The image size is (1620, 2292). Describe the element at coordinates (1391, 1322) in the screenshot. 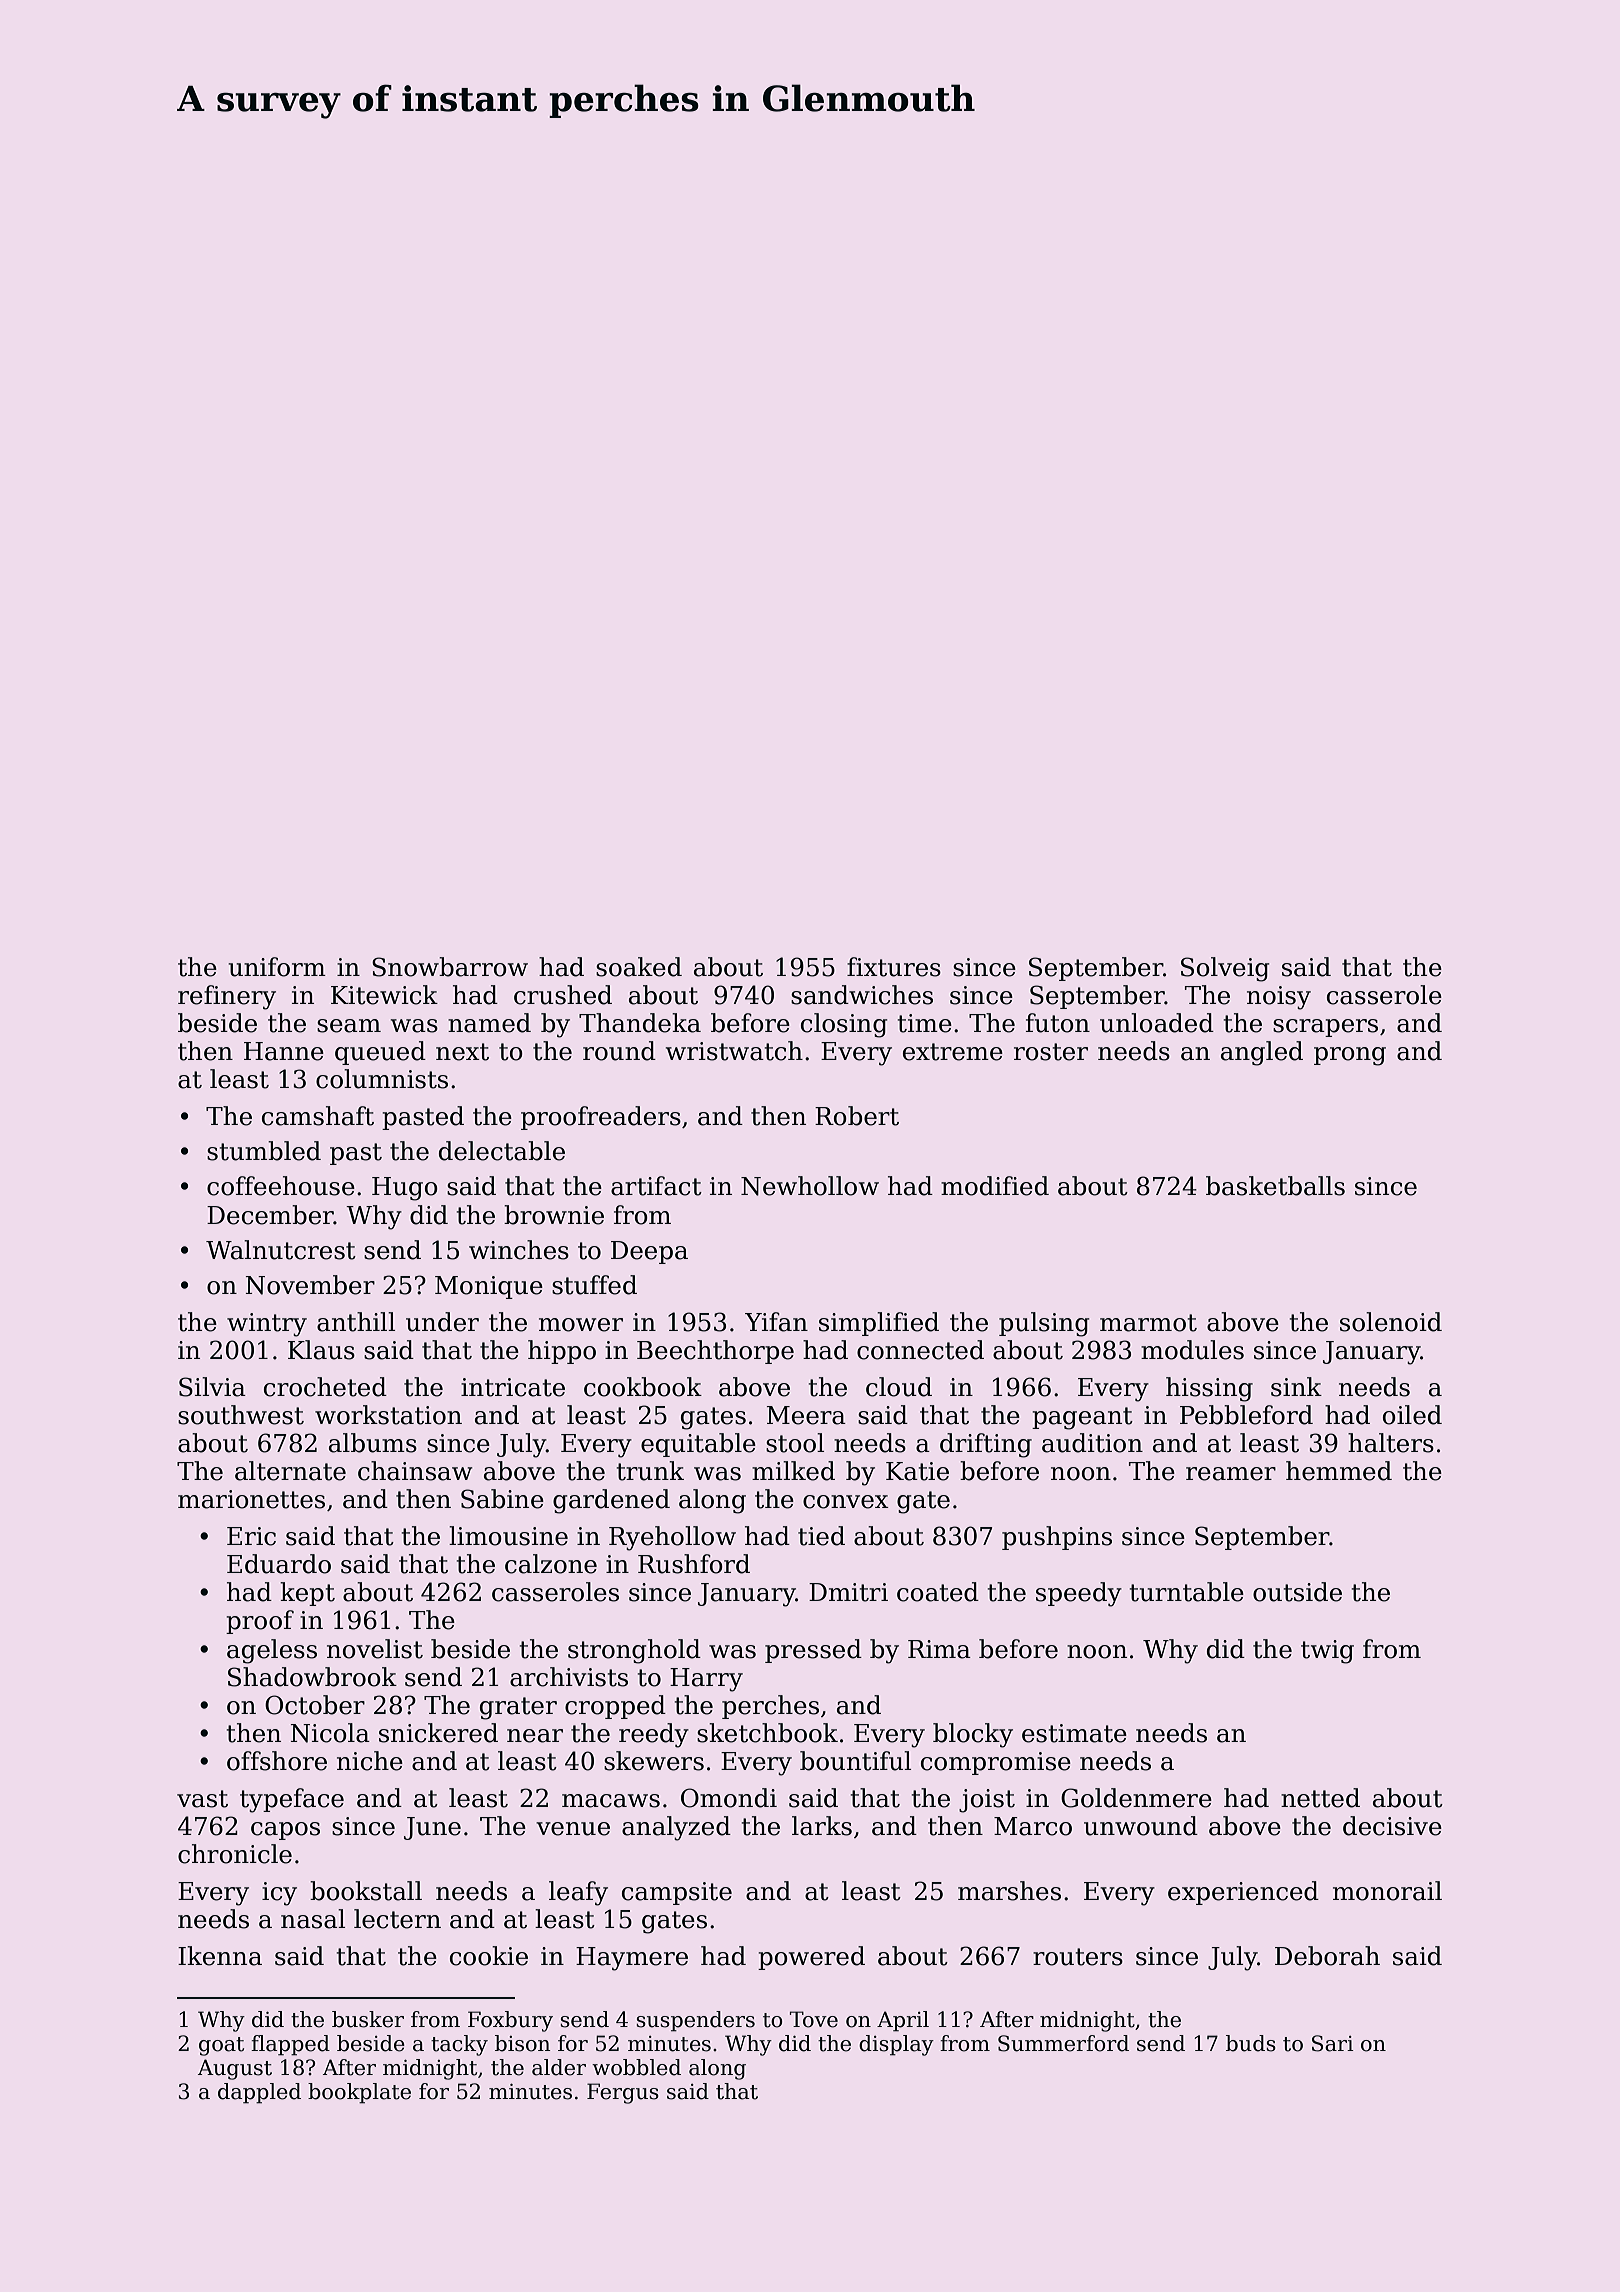

I see `solenoid` at that location.
